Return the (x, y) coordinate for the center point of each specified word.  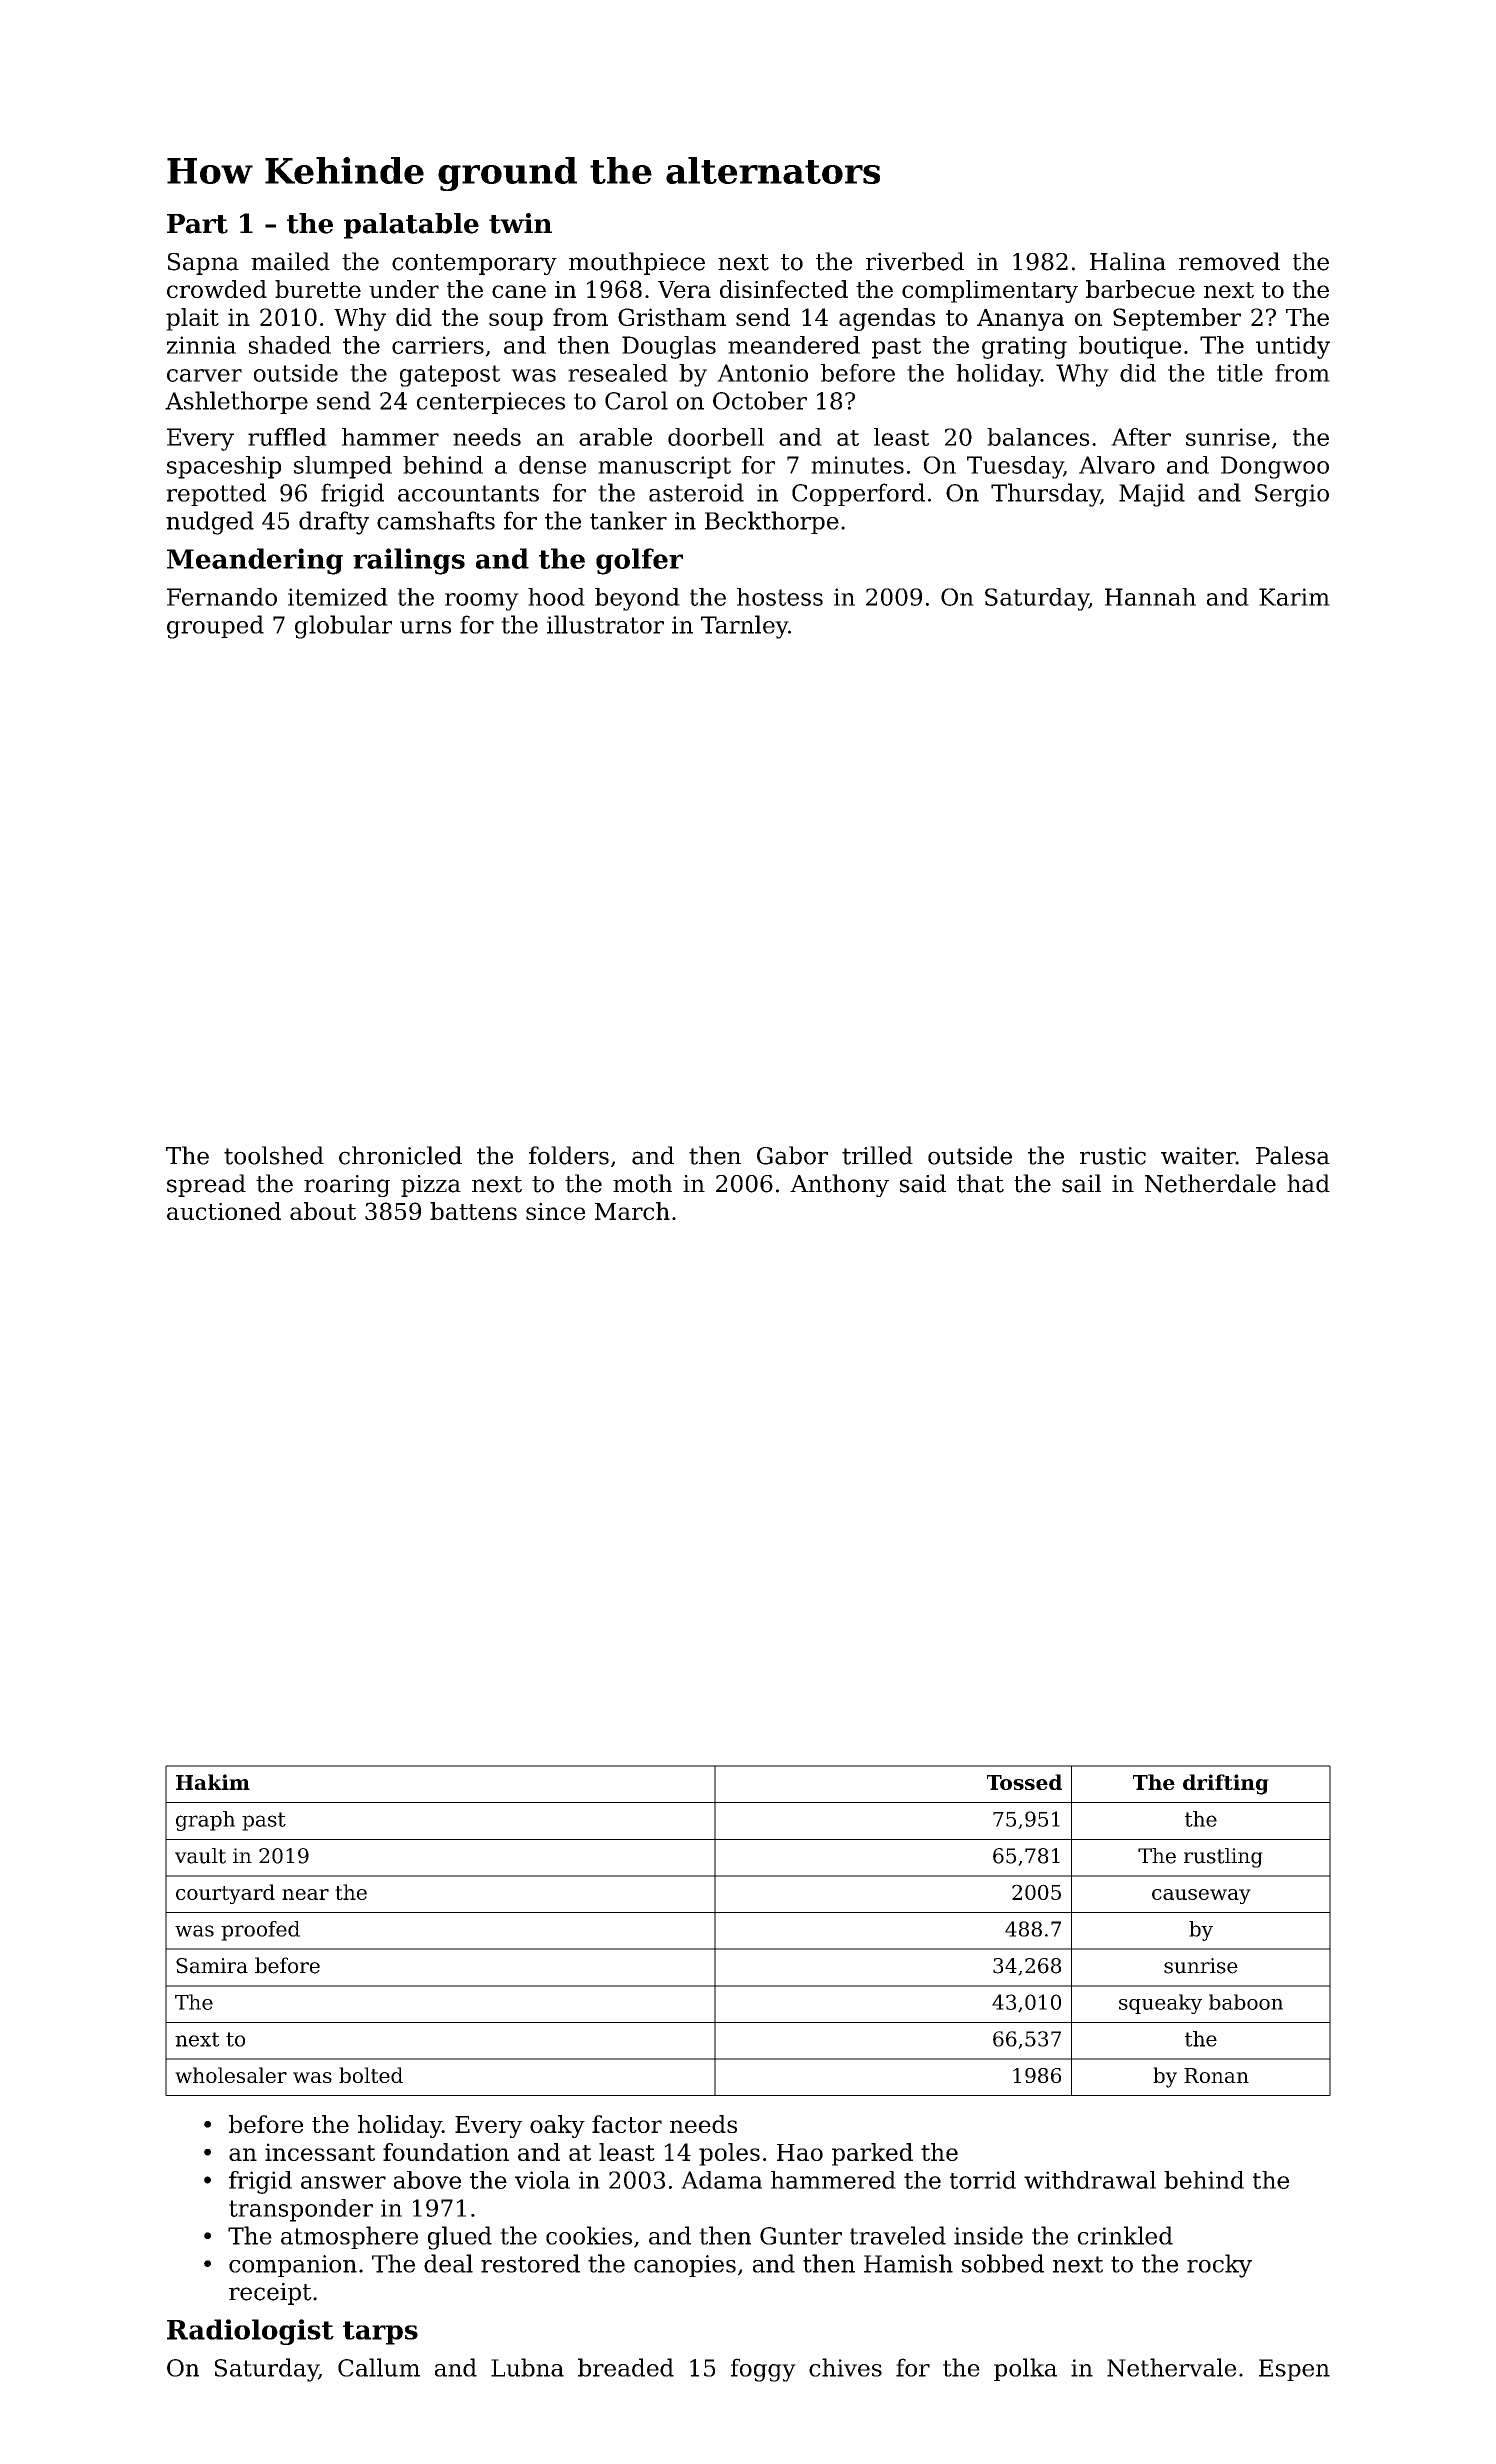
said (923, 1183)
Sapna (203, 264)
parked (872, 2154)
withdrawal (1090, 2180)
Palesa (1293, 1155)
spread (206, 1185)
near (305, 1894)
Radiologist (250, 2332)
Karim (1294, 597)
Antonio (762, 373)
